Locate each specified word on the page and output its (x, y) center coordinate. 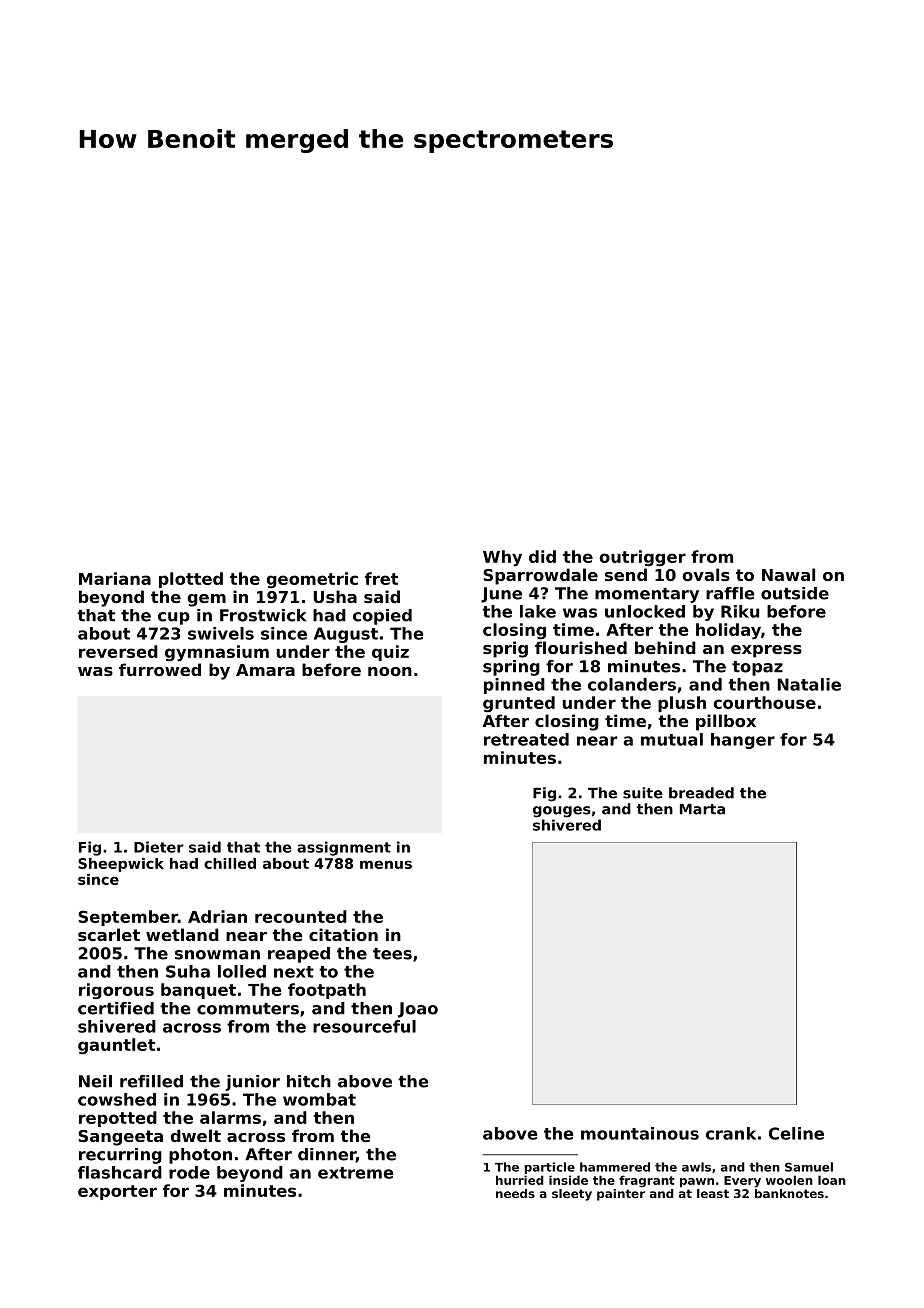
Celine (796, 1133)
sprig (505, 649)
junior (252, 1083)
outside (795, 593)
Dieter (159, 847)
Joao (418, 1010)
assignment (344, 848)
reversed (118, 651)
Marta (702, 809)
